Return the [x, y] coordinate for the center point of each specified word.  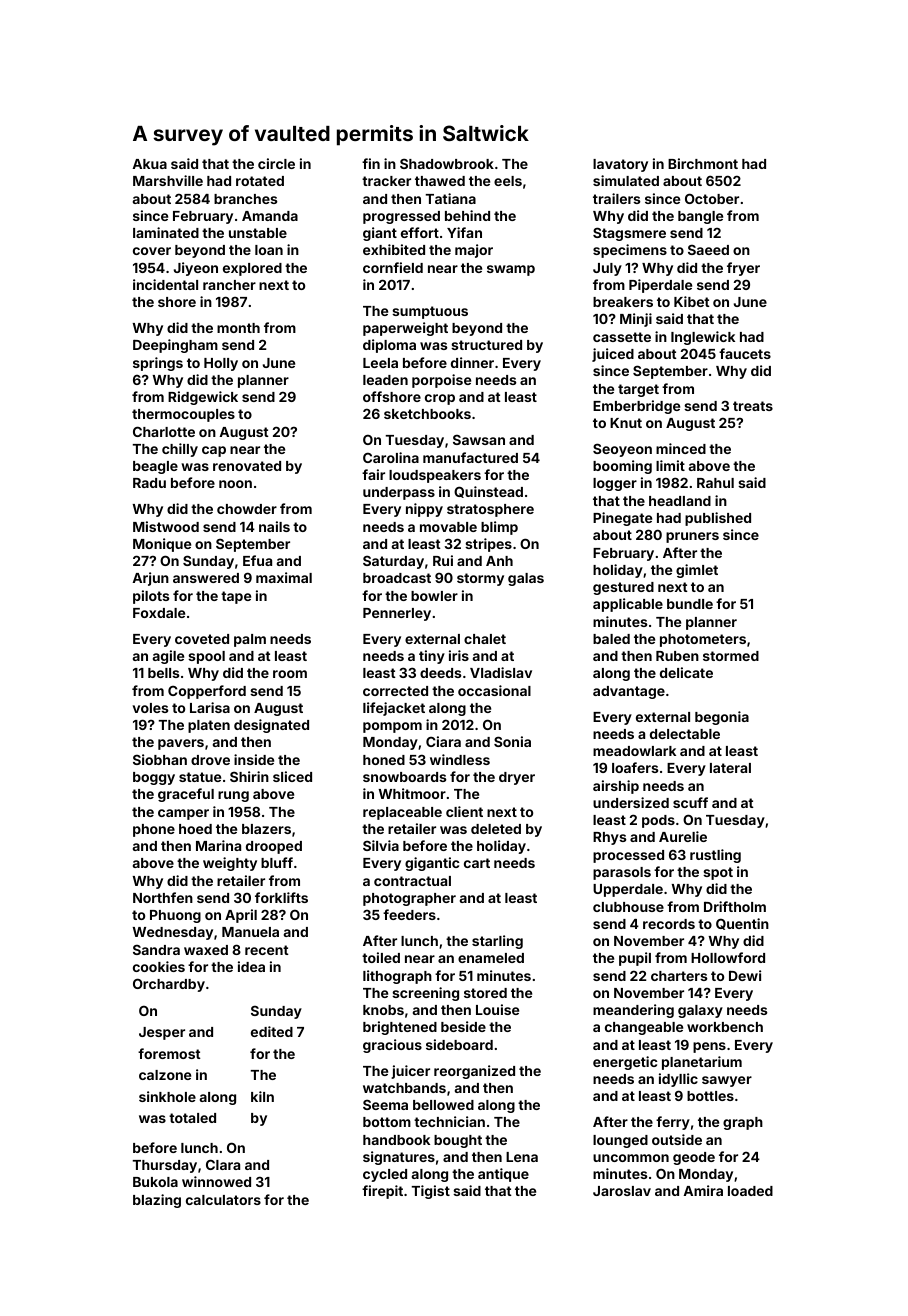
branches [246, 199]
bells [164, 673]
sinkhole [167, 1096]
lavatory [620, 165]
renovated [247, 466]
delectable [685, 734]
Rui [443, 560]
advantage [629, 692]
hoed [195, 829]
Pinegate [622, 519]
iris [459, 655]
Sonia [512, 741]
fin [371, 163]
